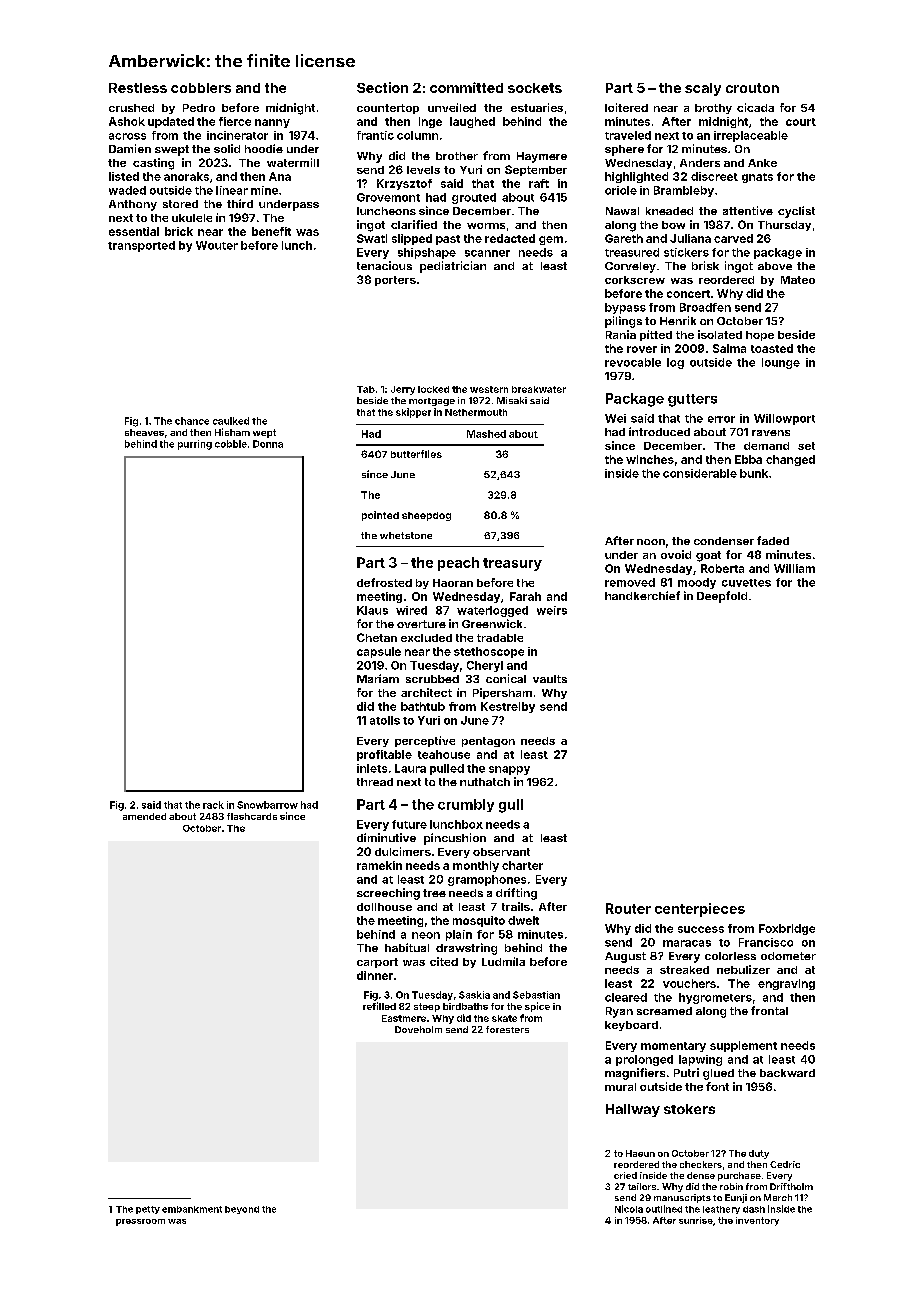 The height and width of the image is (1308, 924). What do you see at coordinates (722, 597) in the image?
I see `Deepfold` at bounding box center [722, 597].
